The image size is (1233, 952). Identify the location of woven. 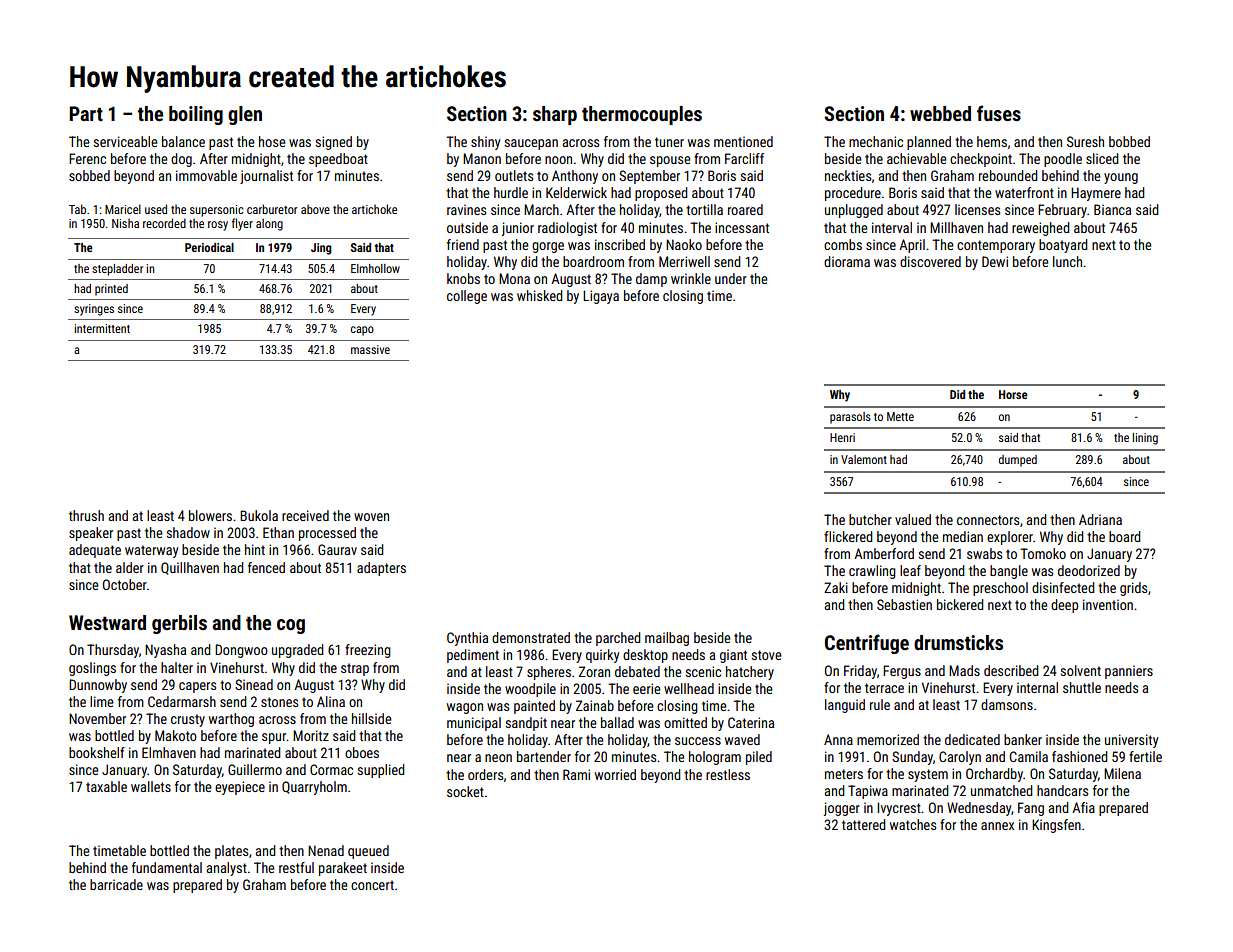
(371, 517).
